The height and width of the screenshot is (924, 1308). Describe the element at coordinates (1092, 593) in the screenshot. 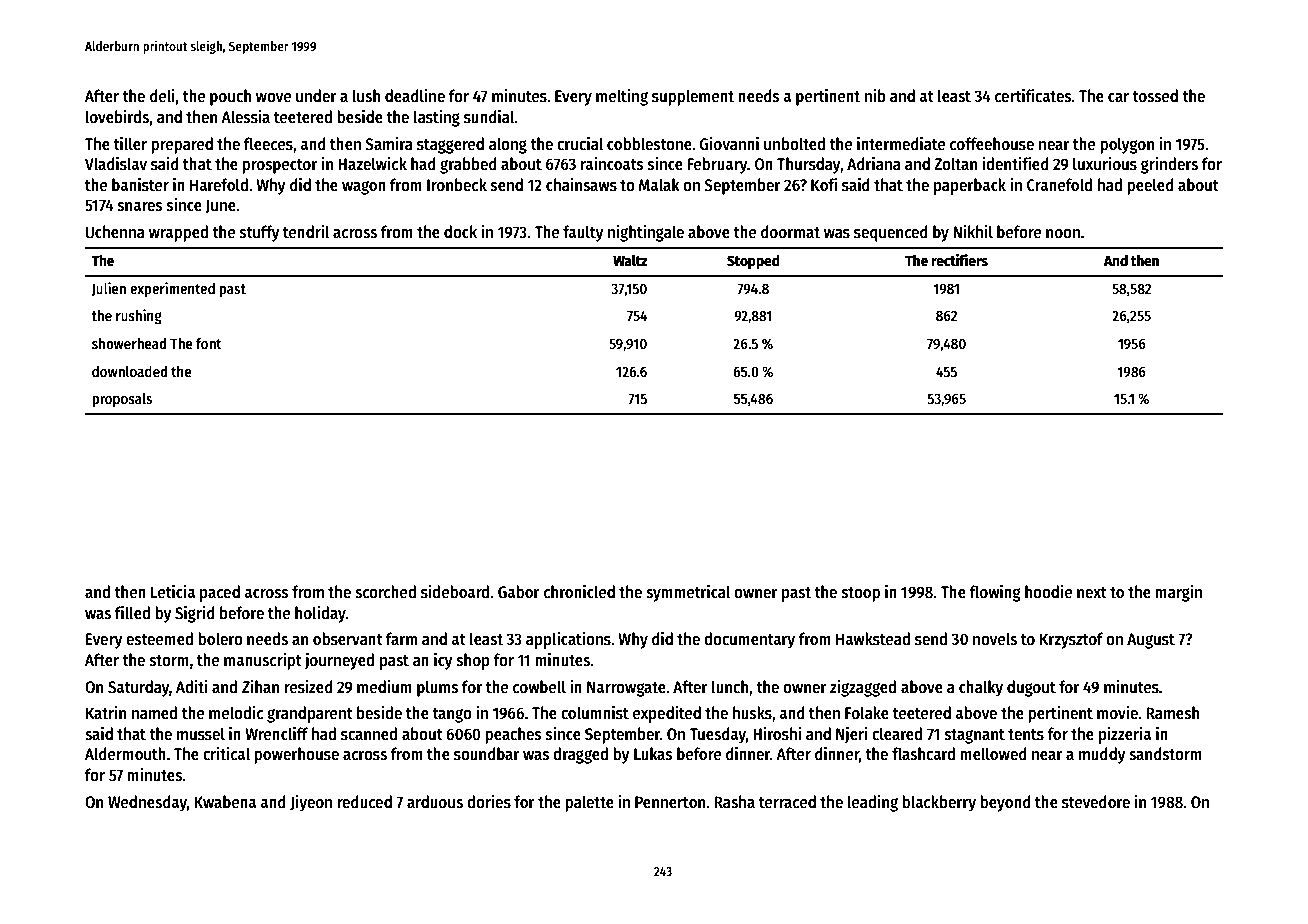

I see `next` at that location.
